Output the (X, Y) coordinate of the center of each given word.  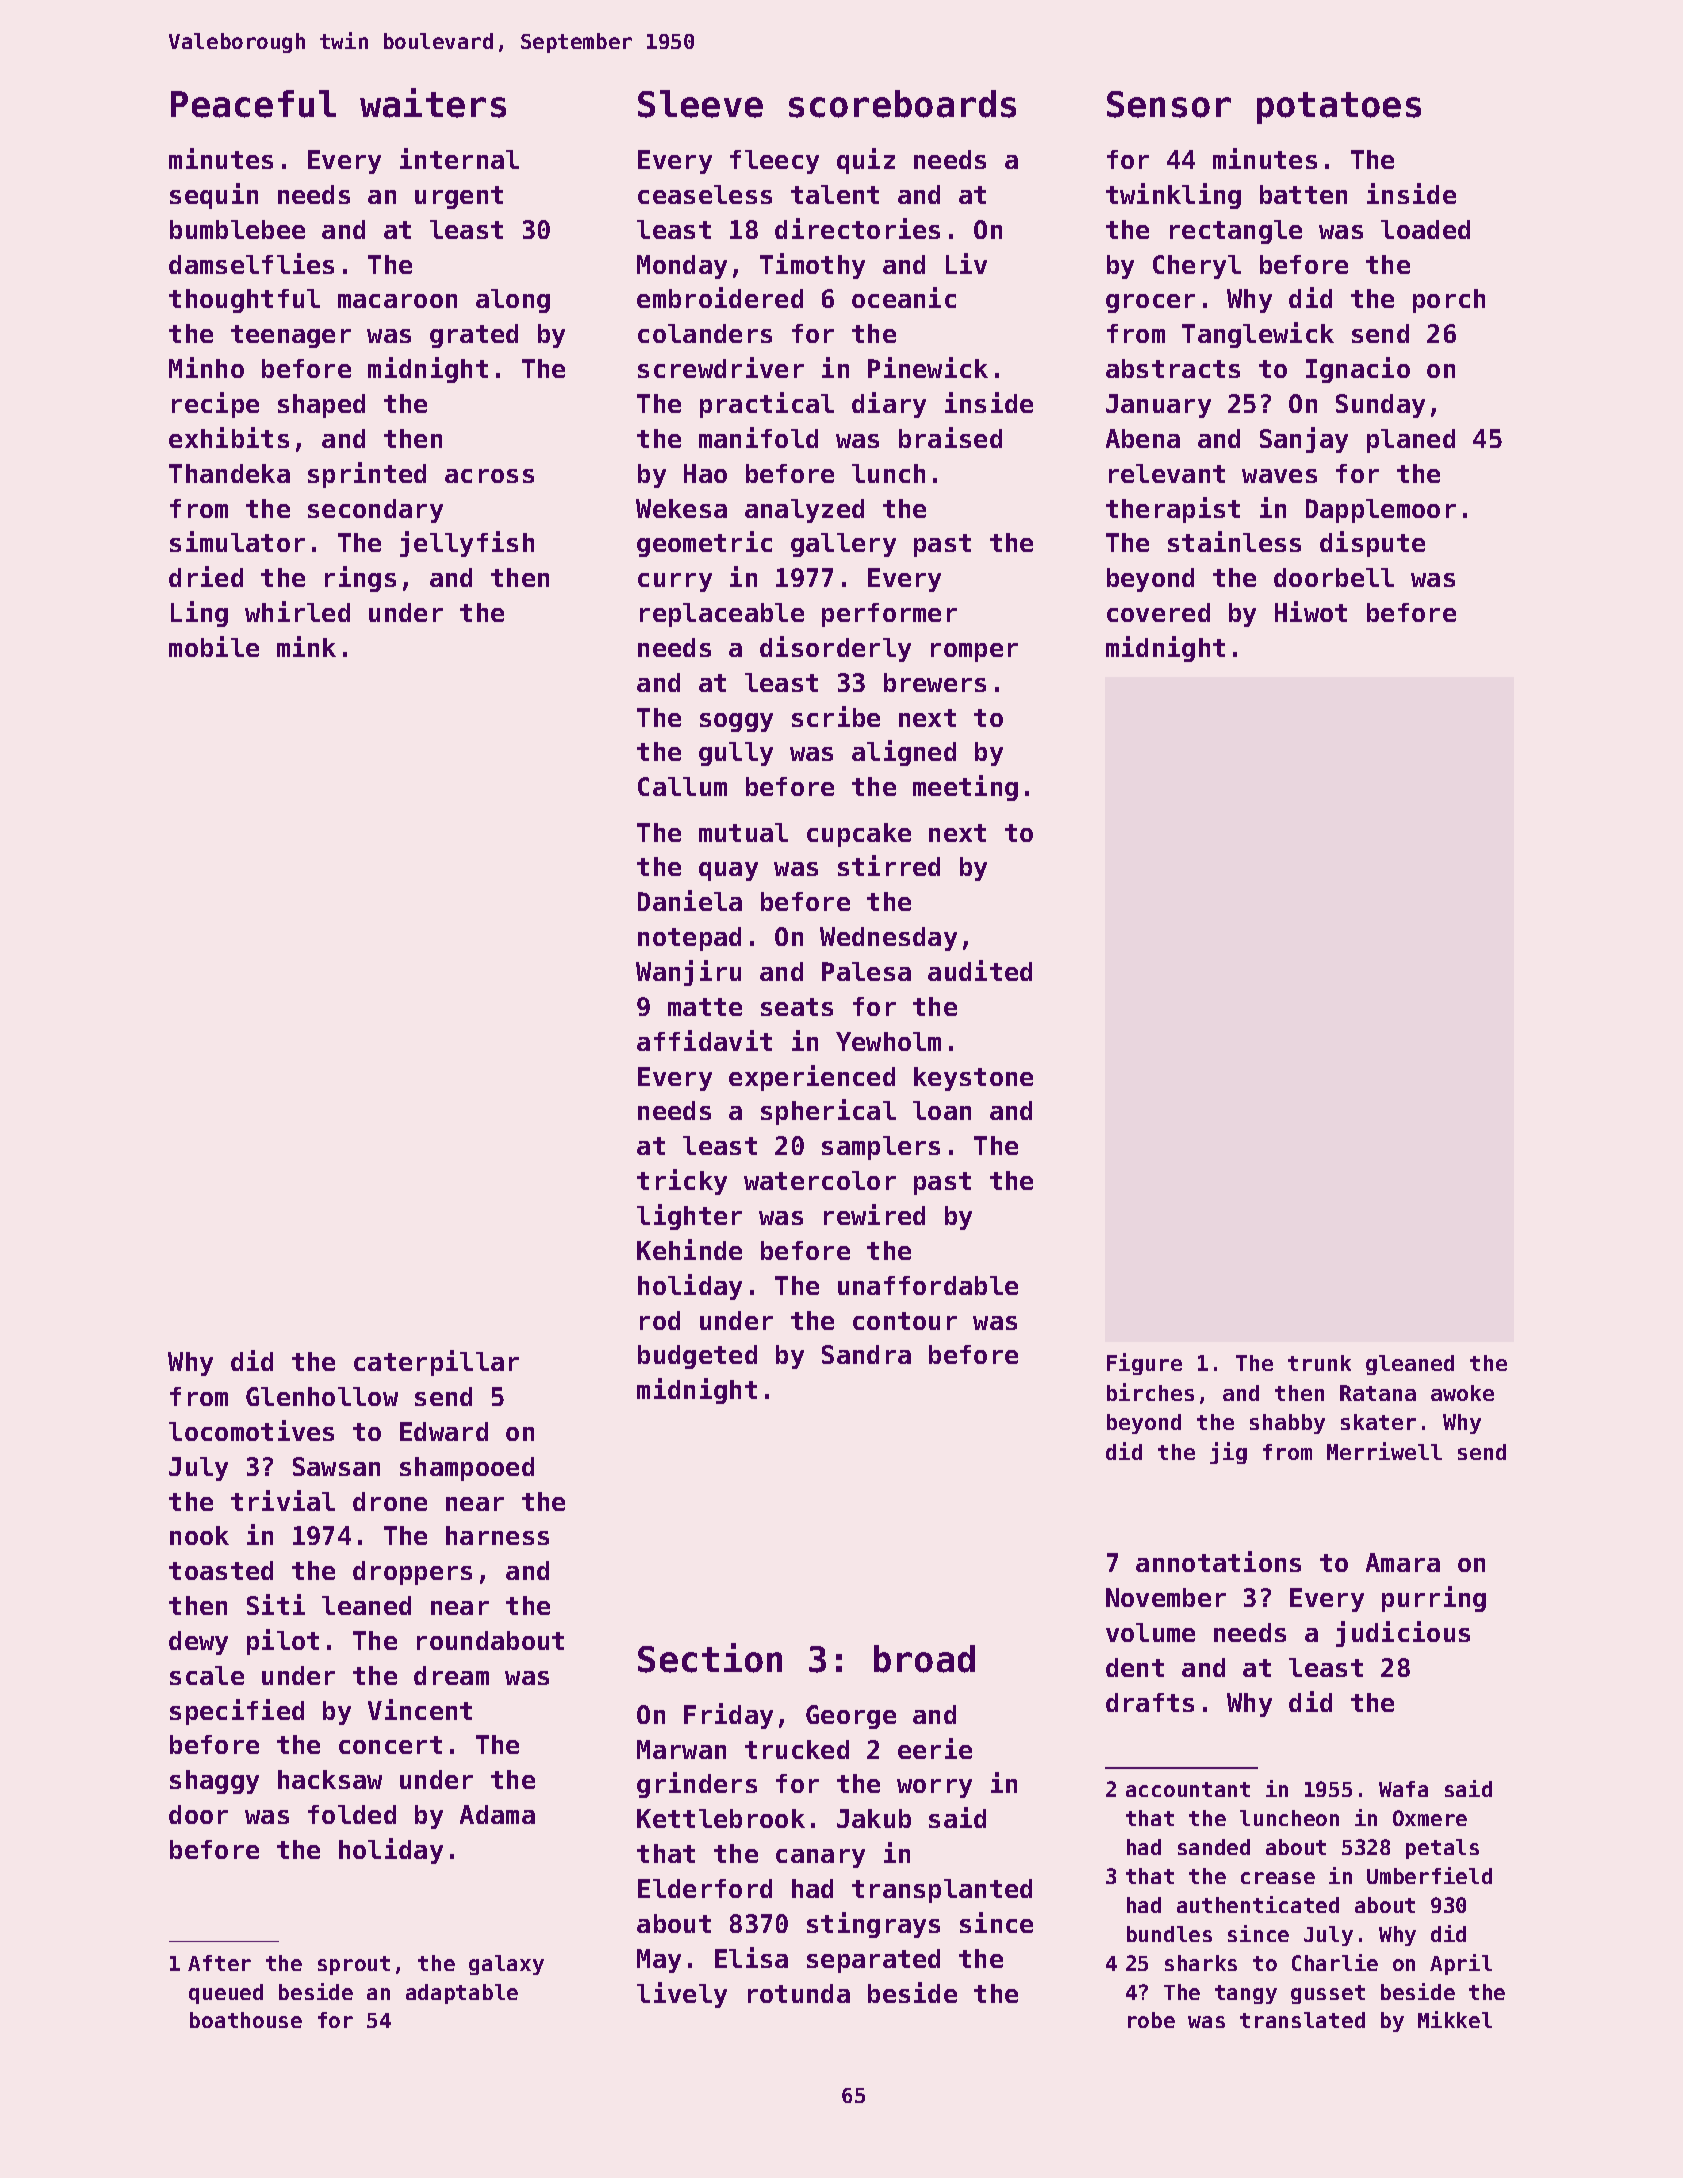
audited (980, 970)
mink (306, 646)
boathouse (246, 2020)
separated (873, 1961)
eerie (935, 1748)
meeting (965, 788)
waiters (433, 103)
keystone (973, 1079)
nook (199, 1535)
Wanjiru (688, 973)
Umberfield (1429, 1875)
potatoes (1339, 108)
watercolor (820, 1180)
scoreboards (902, 104)
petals (1442, 1849)
